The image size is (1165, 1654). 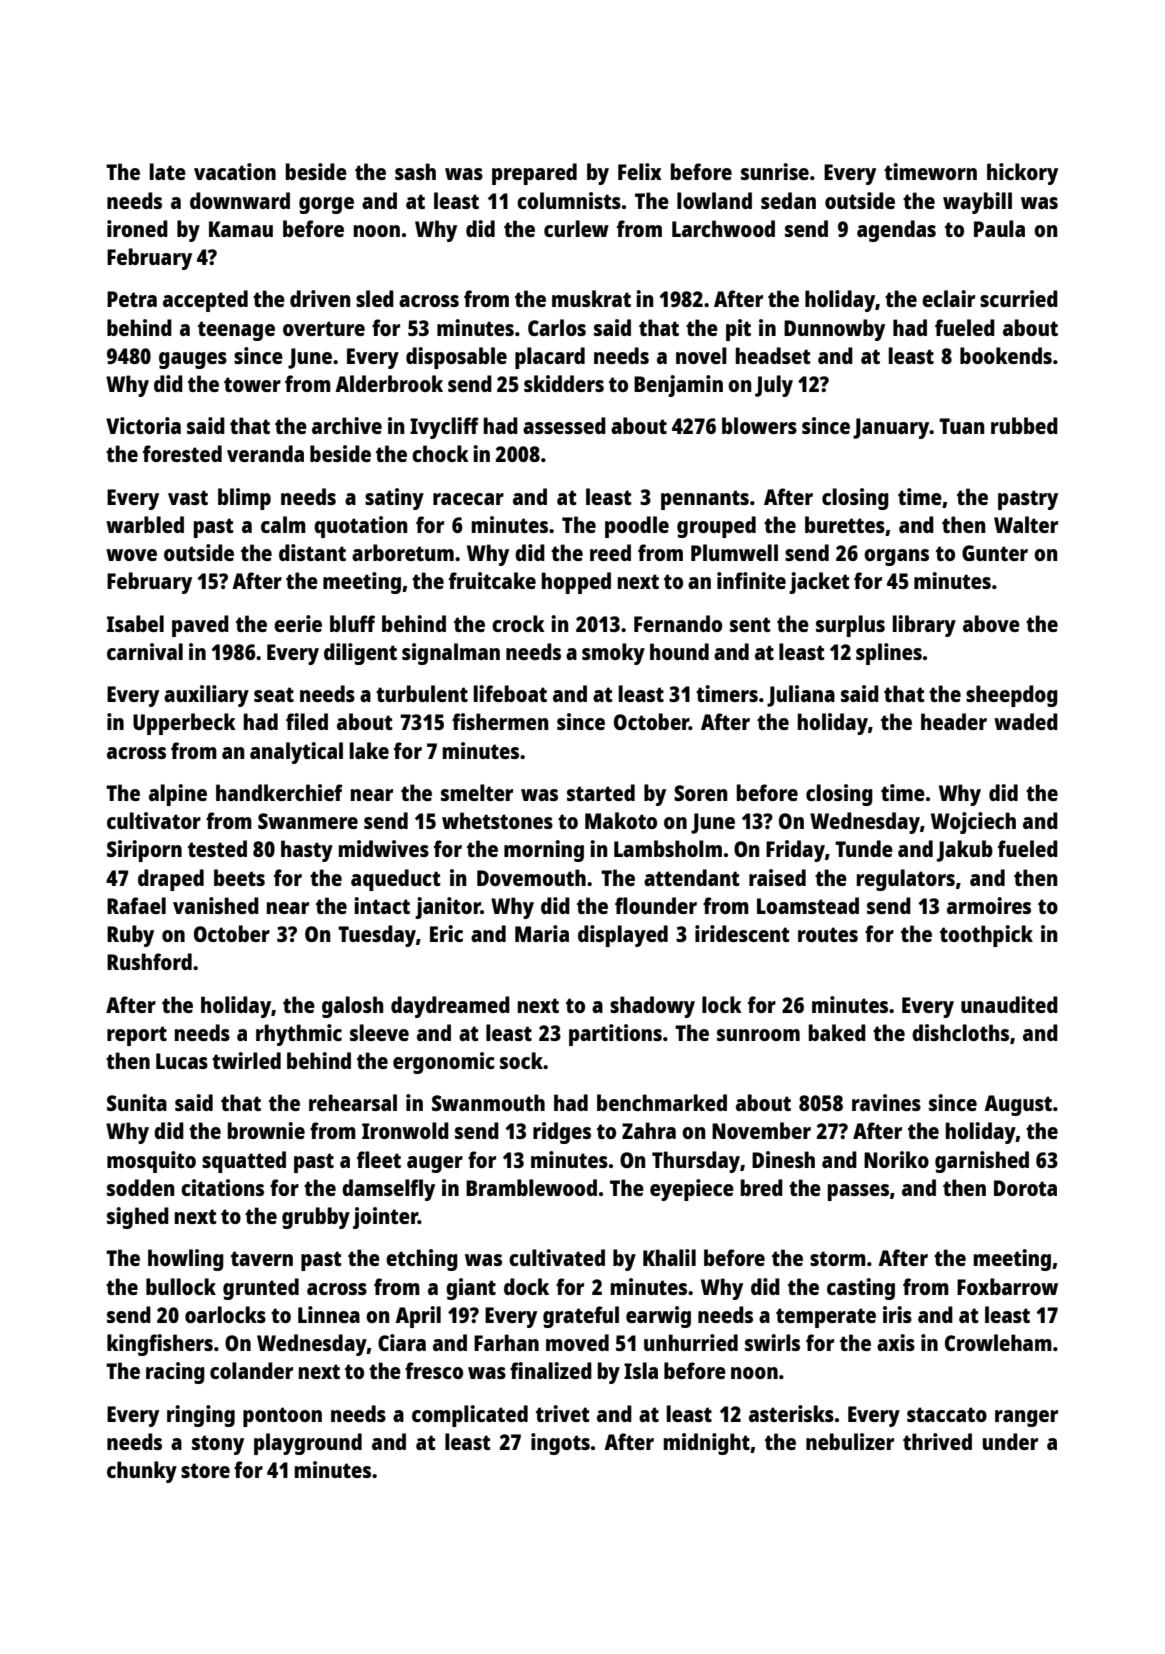 I want to click on iridescent, so click(x=742, y=933).
